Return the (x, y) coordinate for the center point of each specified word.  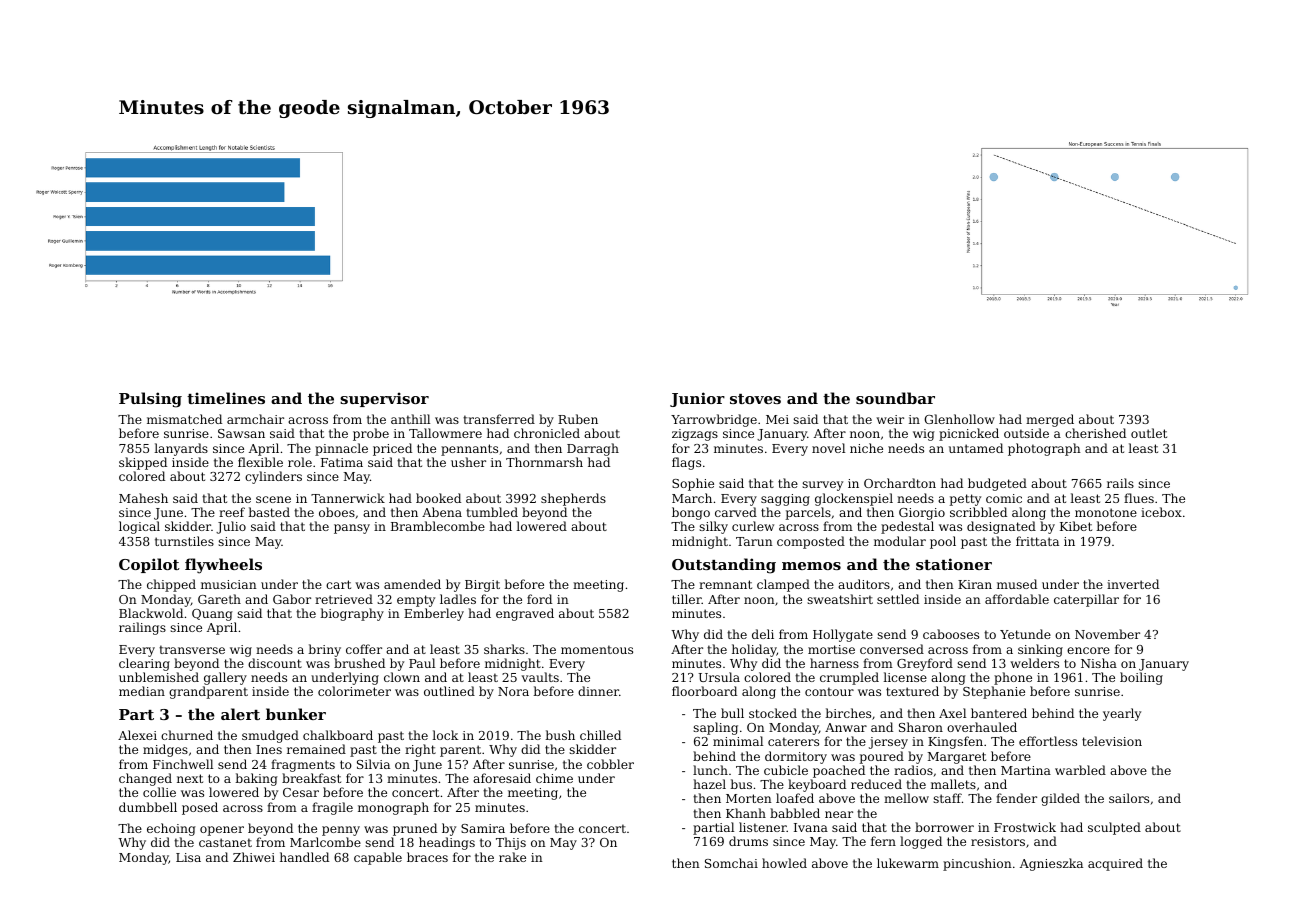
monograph (393, 808)
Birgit (482, 586)
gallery (225, 678)
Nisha (1099, 663)
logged (921, 842)
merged (1050, 420)
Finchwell (183, 764)
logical (139, 527)
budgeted (997, 484)
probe (371, 434)
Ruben (578, 419)
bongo (691, 513)
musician (229, 584)
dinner (598, 691)
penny (341, 831)
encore (1088, 650)
